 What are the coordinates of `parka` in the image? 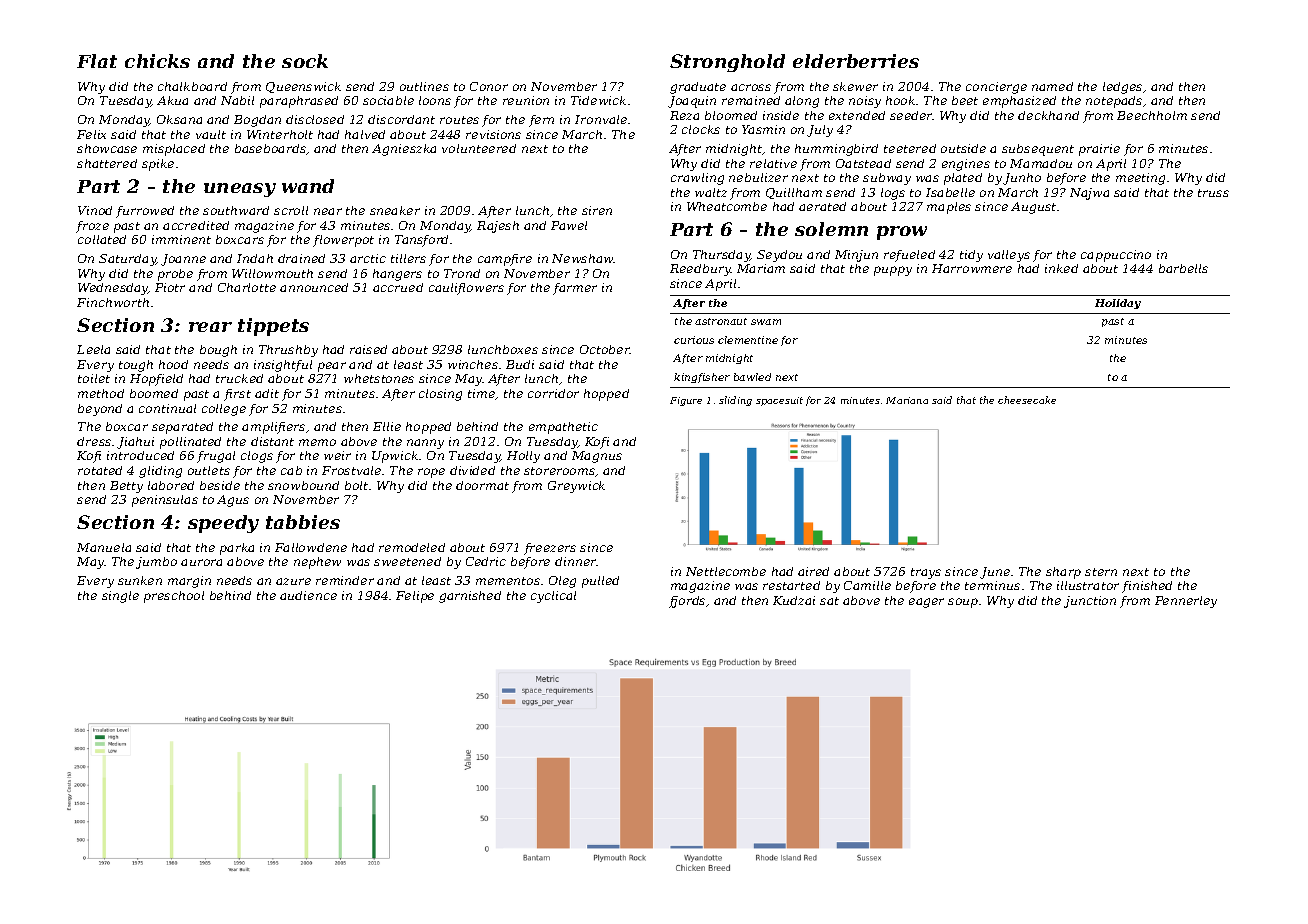 It's located at (237, 549).
